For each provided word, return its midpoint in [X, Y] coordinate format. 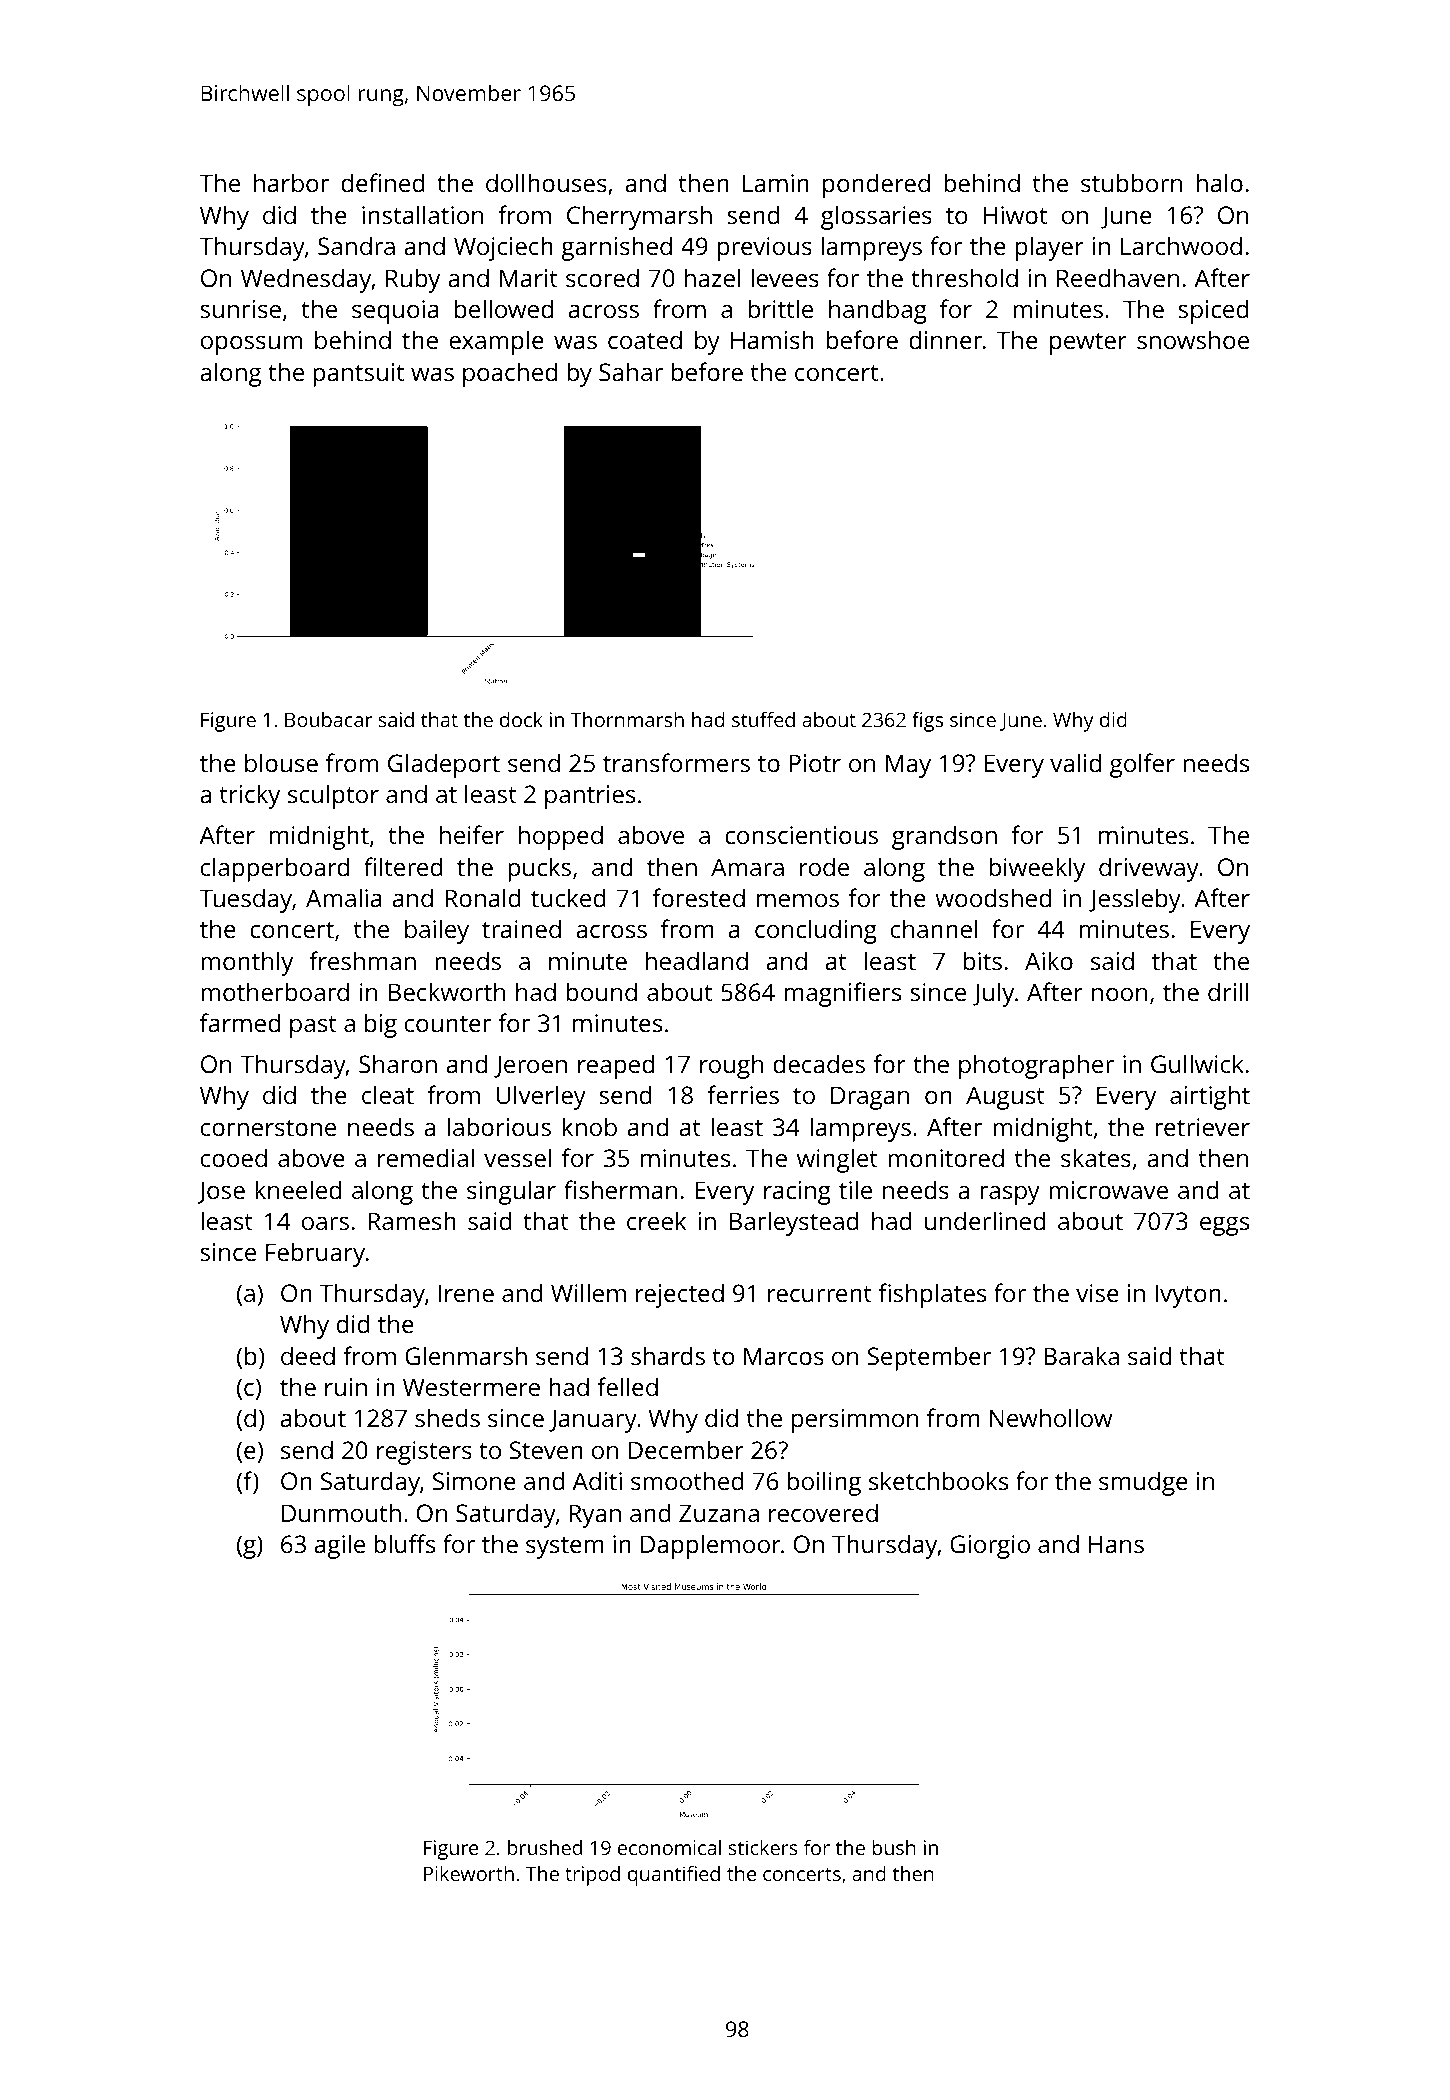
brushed [545, 1847]
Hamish [772, 339]
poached [510, 374]
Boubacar [328, 719]
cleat [388, 1094]
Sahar [631, 371]
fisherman [620, 1189]
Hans [1116, 1544]
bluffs [404, 1543]
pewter [1088, 344]
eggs [1224, 1226]
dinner [945, 339]
